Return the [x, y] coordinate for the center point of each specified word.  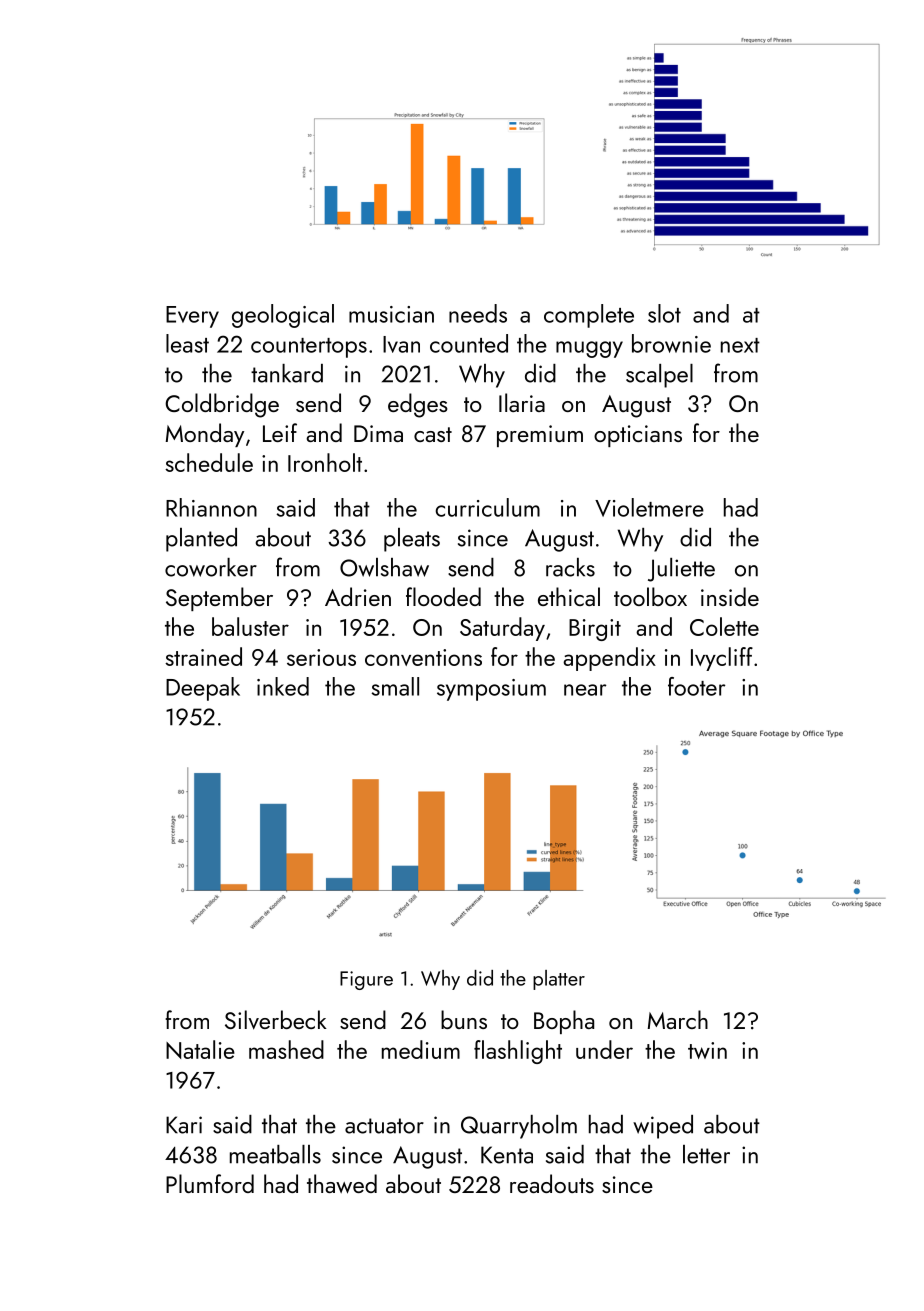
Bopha [564, 1022]
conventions [423, 657]
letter [706, 1154]
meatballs [275, 1154]
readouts [552, 1183]
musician [391, 314]
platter [559, 980]
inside [730, 596]
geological [283, 316]
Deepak [203, 689]
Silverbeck [276, 1020]
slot [664, 313]
